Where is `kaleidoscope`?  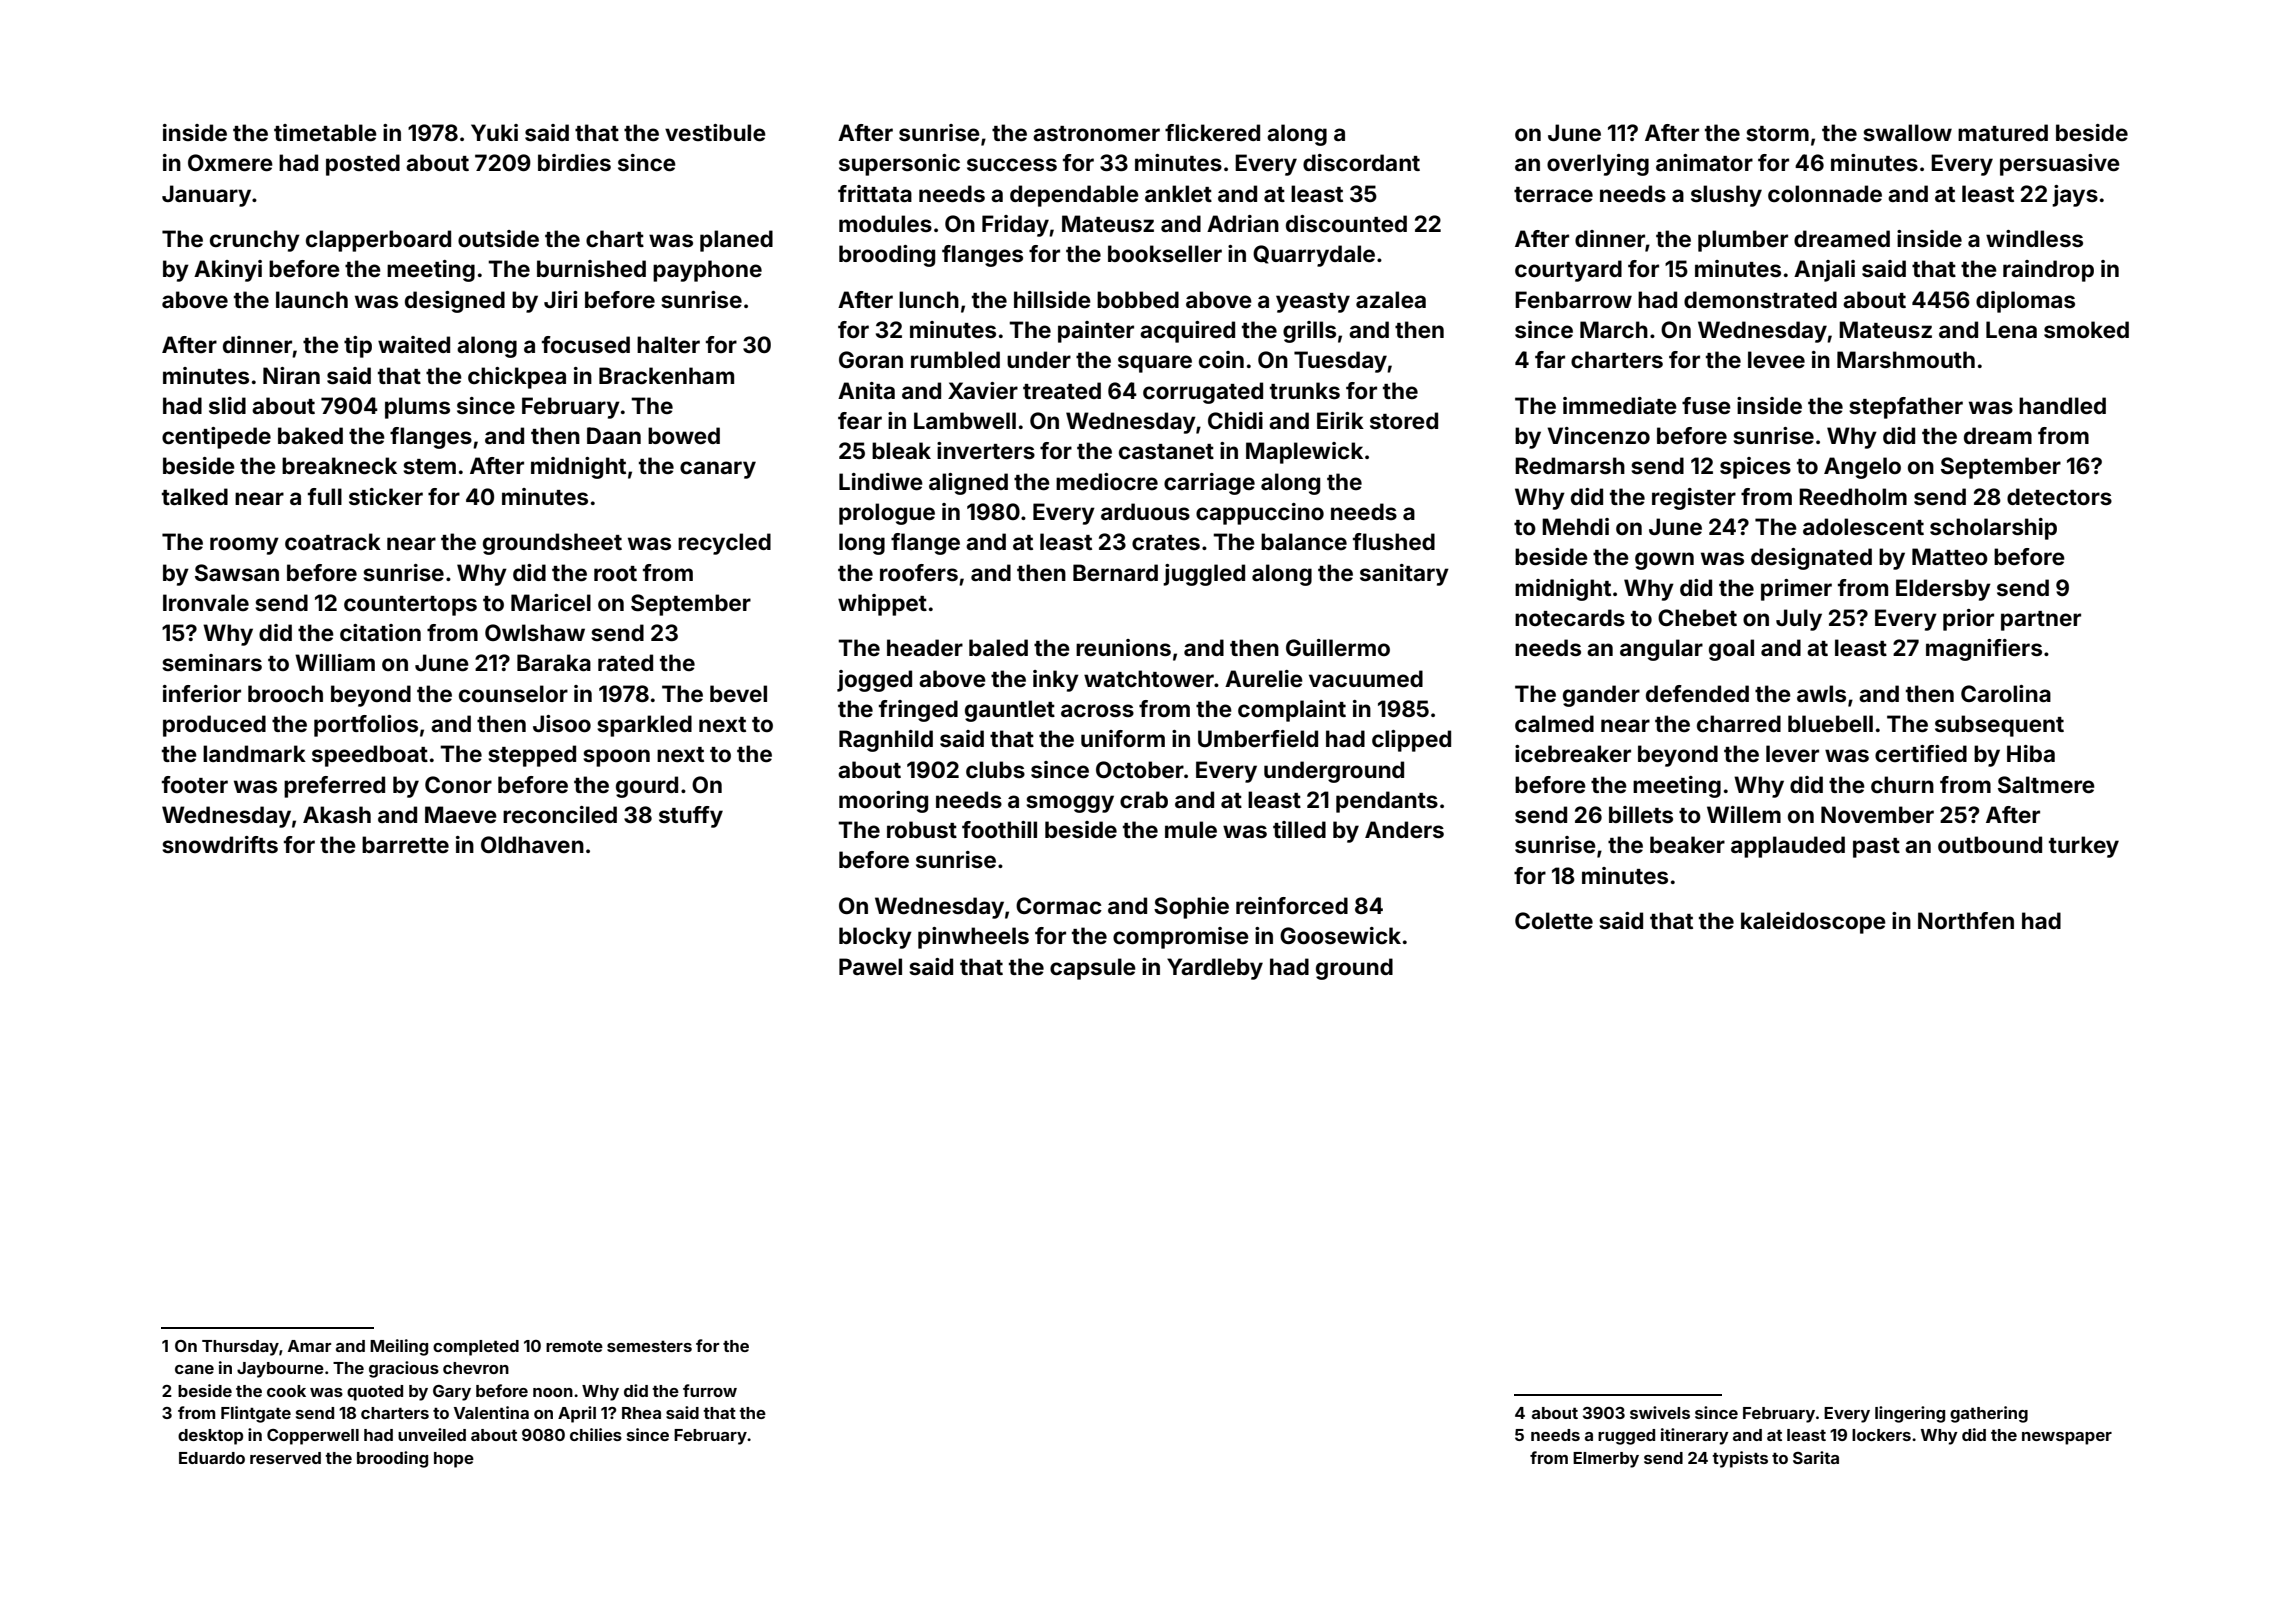
kaleidoscope is located at coordinates (1813, 923).
